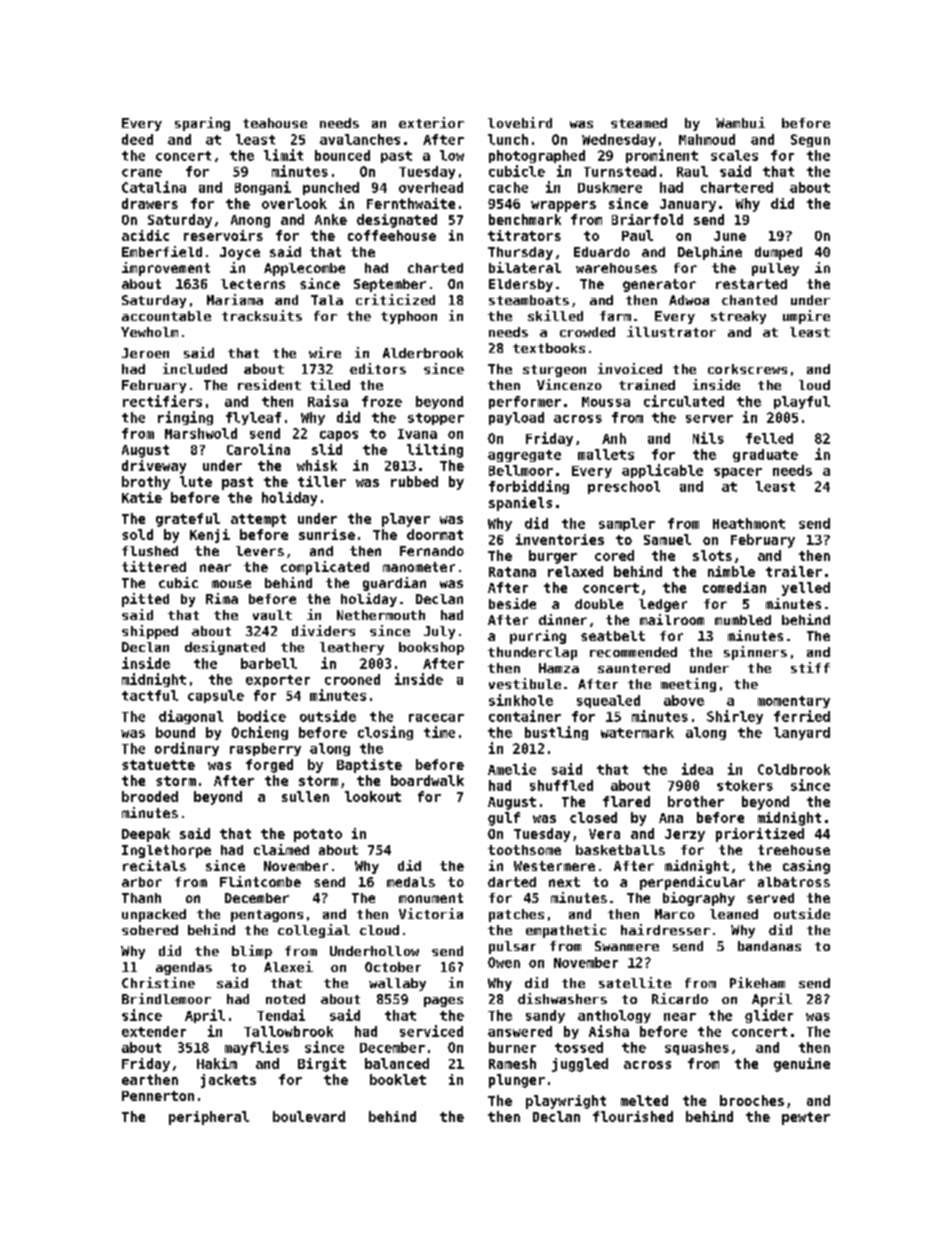  Describe the element at coordinates (512, 572) in the screenshot. I see `Ratana` at that location.
